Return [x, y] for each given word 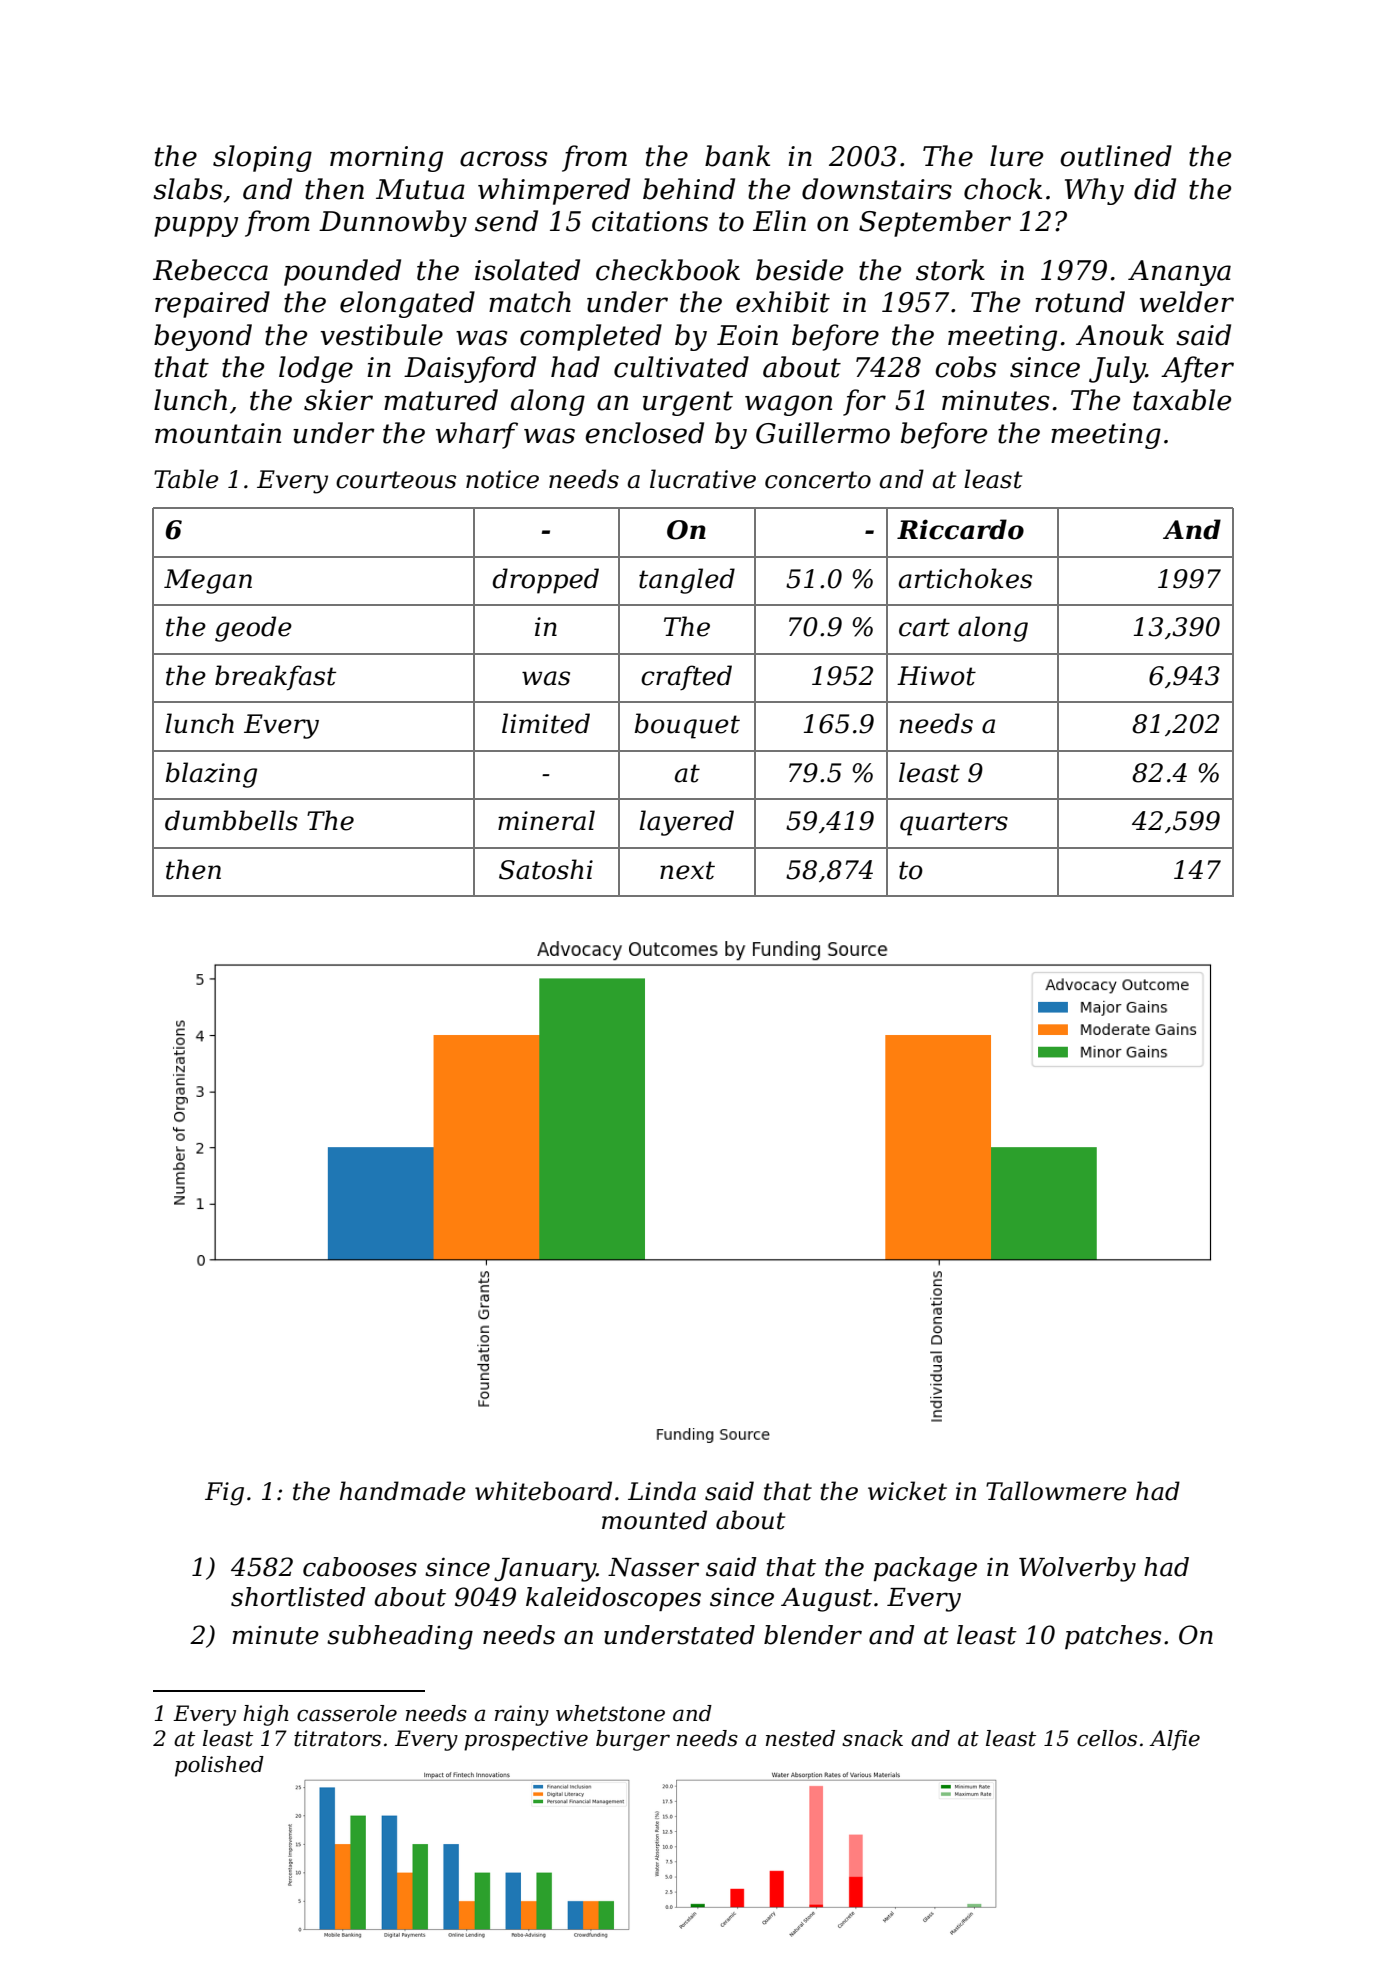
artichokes [965, 578]
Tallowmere [1056, 1491]
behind [689, 189]
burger [633, 1740]
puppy [196, 226]
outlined [1116, 156]
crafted [686, 677]
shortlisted [298, 1597]
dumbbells [231, 820]
